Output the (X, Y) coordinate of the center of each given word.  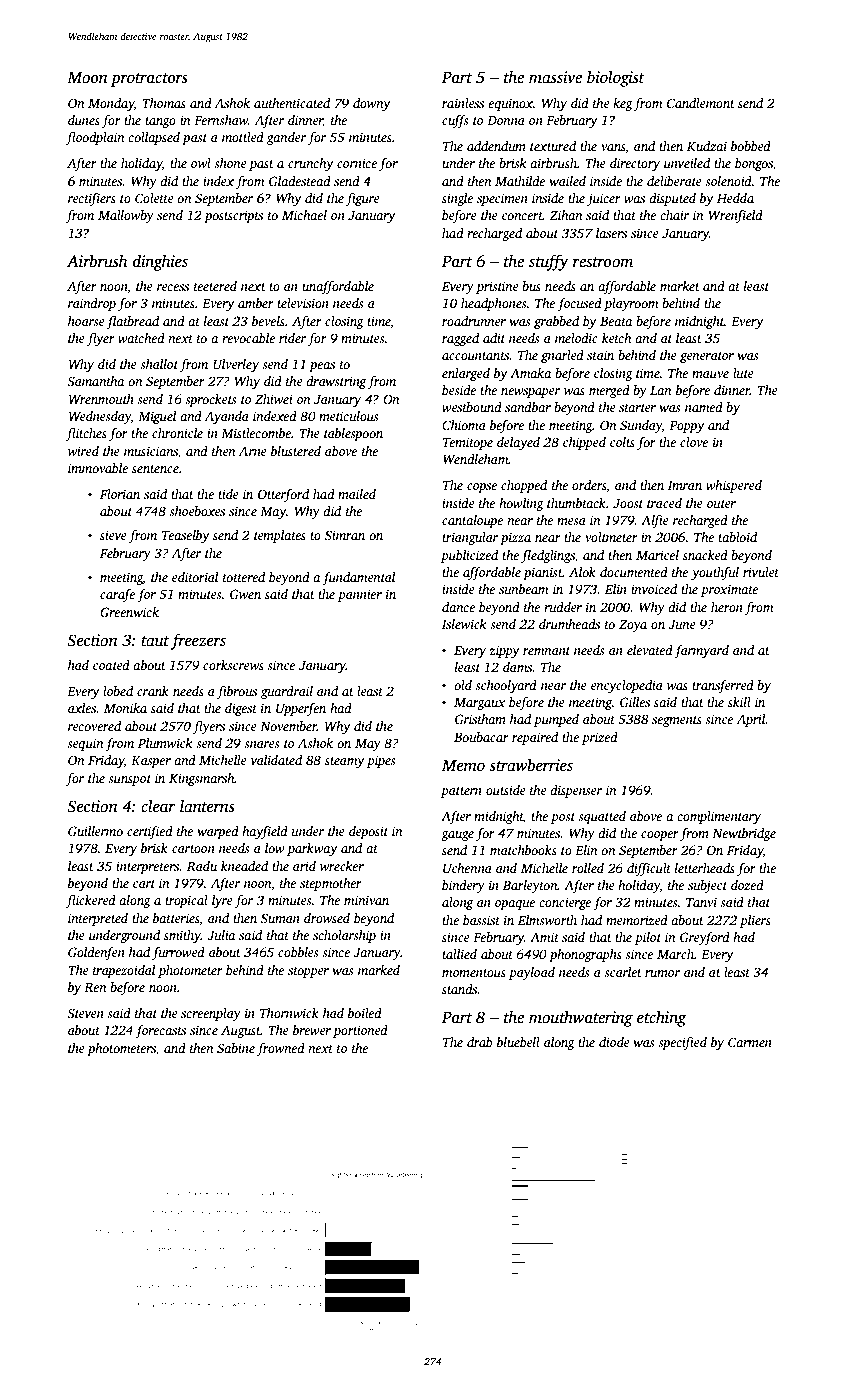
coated (111, 665)
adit (494, 338)
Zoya (633, 626)
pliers (755, 921)
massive (555, 77)
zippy (504, 651)
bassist (481, 920)
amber (256, 303)
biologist (616, 78)
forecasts (160, 1031)
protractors (149, 80)
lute (743, 373)
